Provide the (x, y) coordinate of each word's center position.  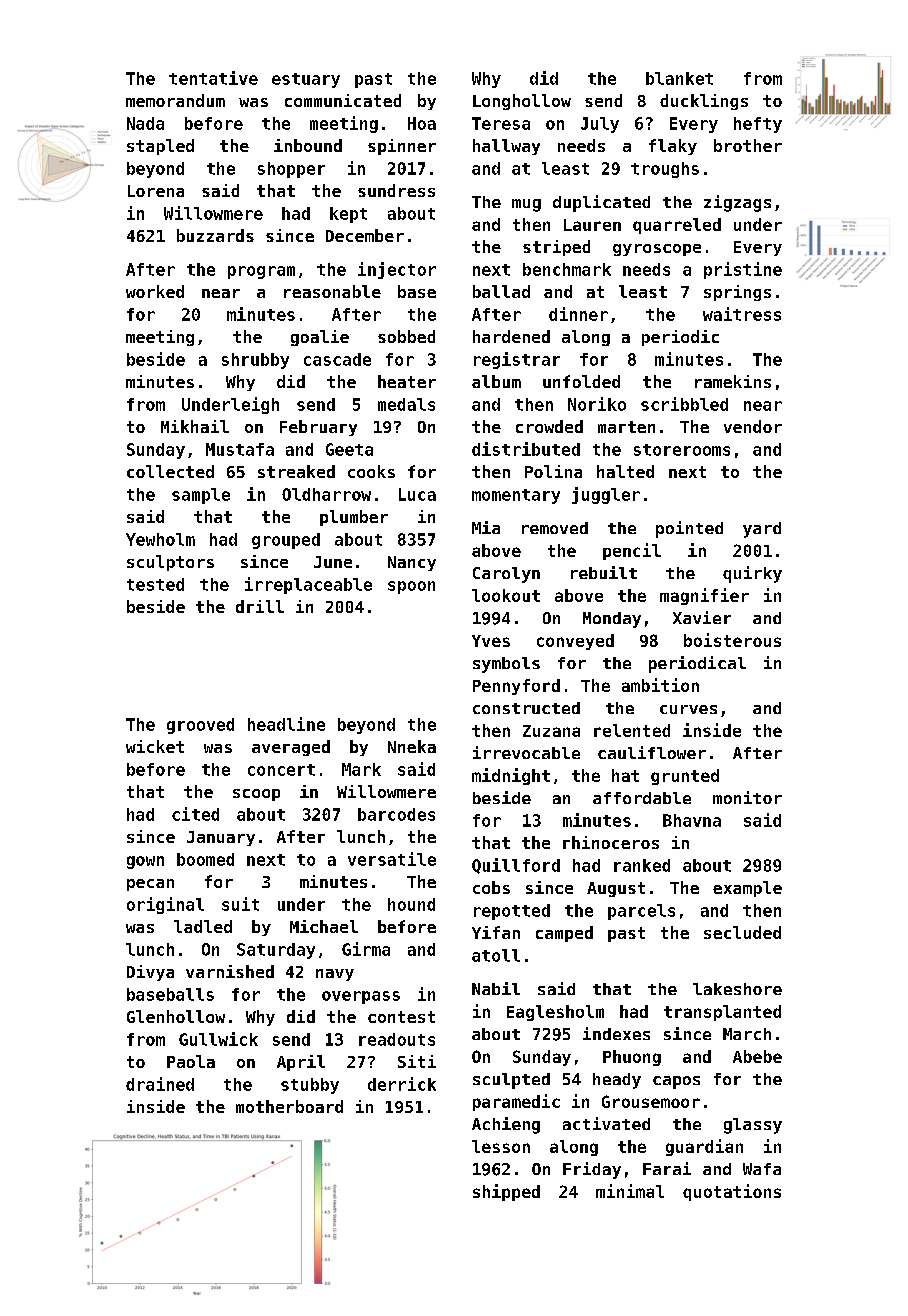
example (747, 889)
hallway (506, 147)
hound (411, 904)
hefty (758, 125)
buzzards (215, 235)
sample (201, 496)
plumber (354, 518)
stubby (310, 1086)
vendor (753, 426)
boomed (205, 859)
